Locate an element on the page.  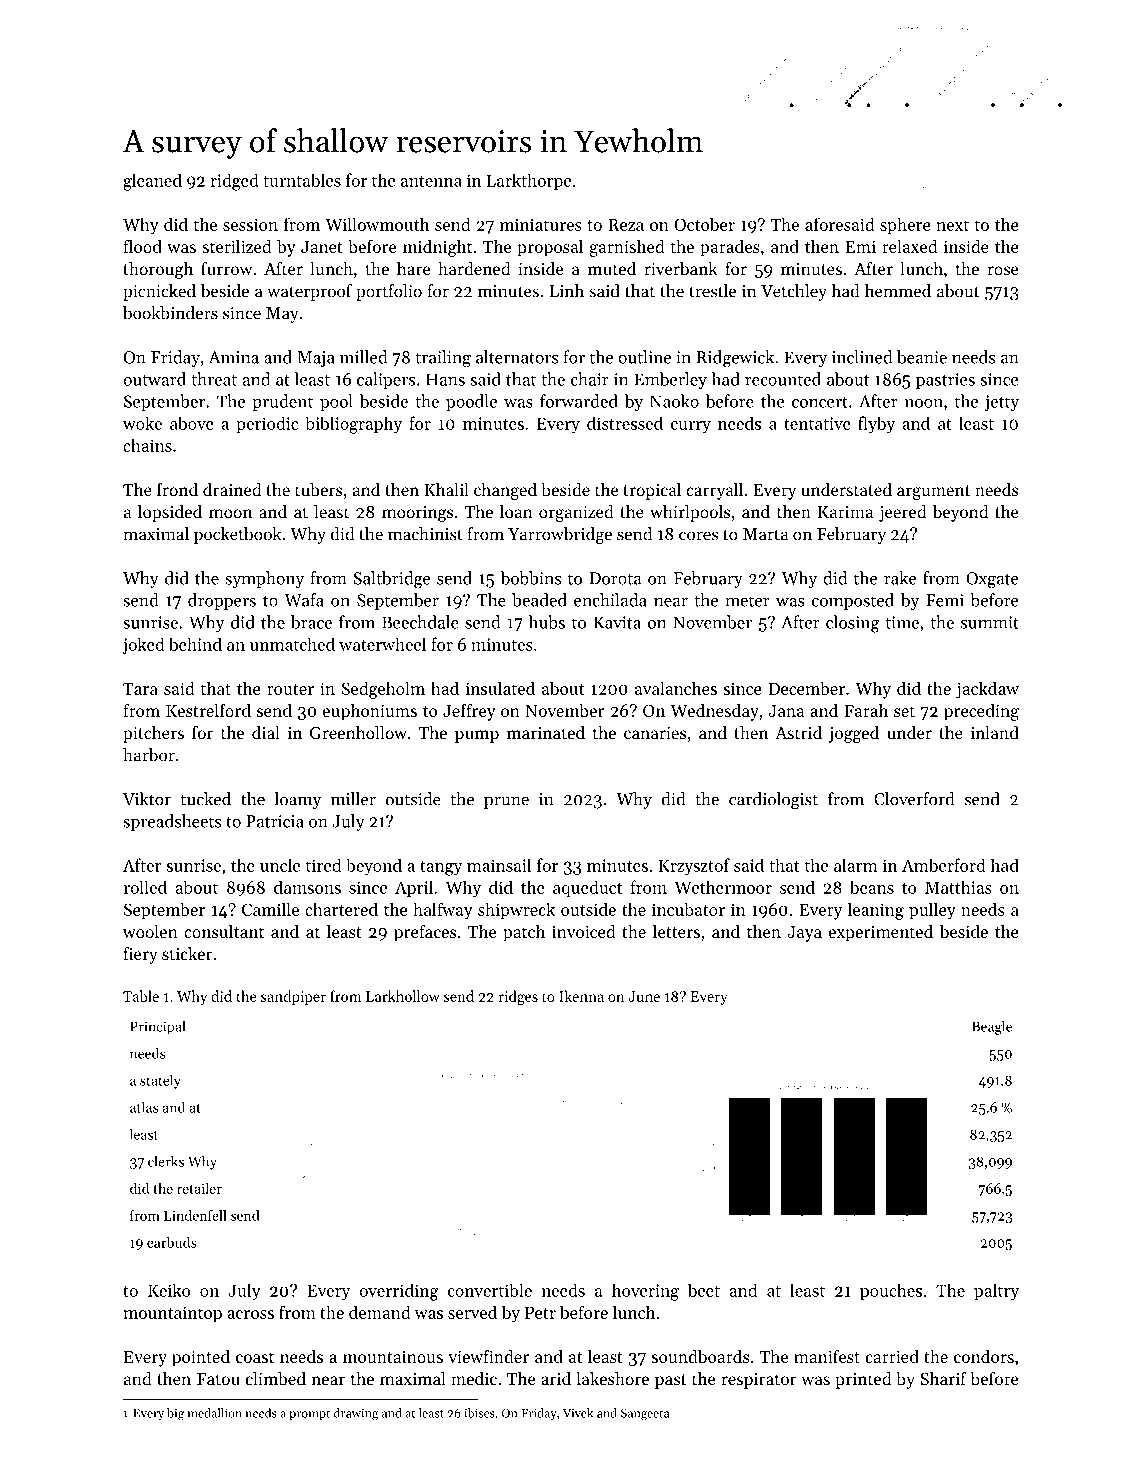
convertible is located at coordinates (489, 1290).
